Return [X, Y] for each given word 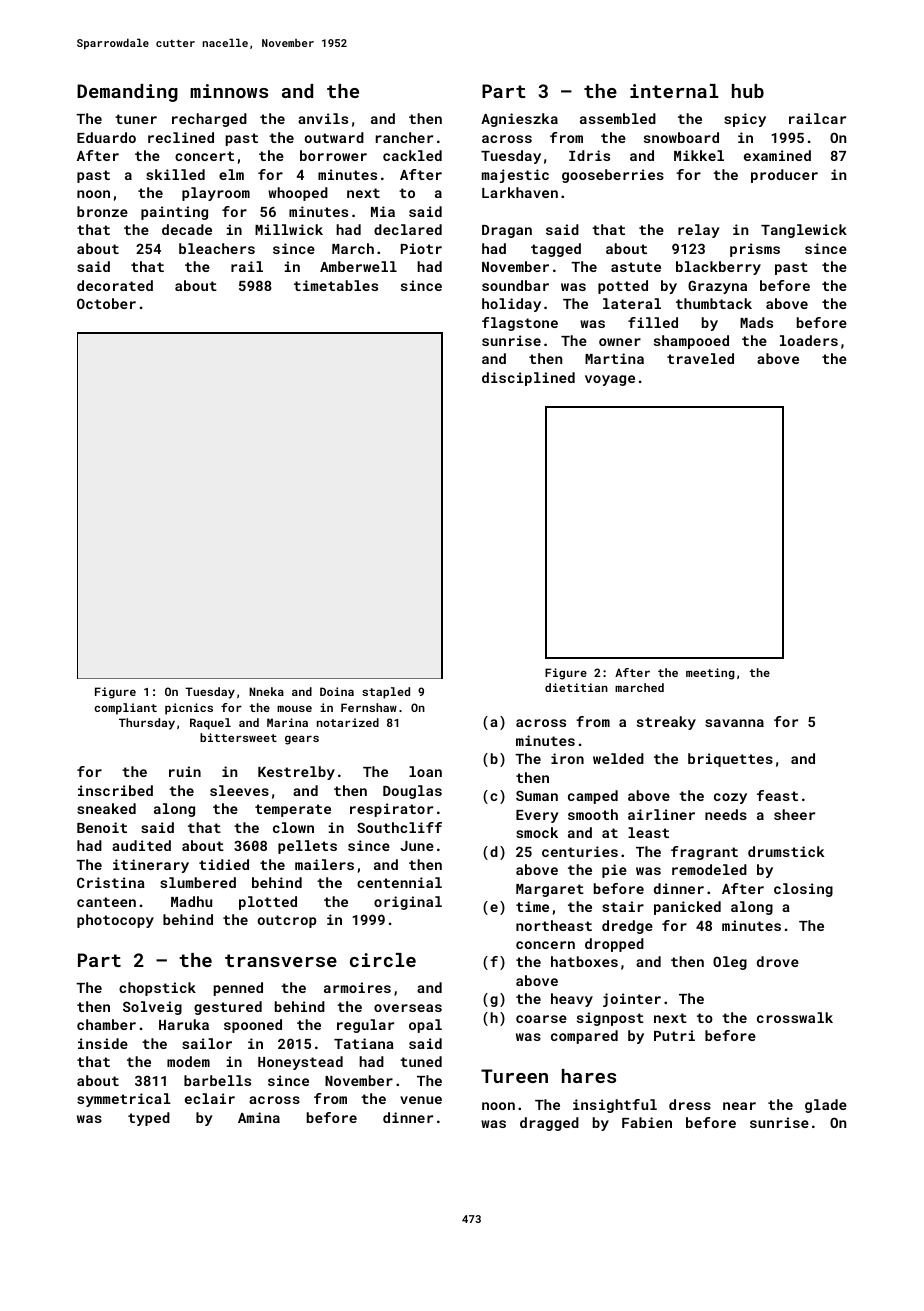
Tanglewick [804, 231]
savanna [734, 723]
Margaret [550, 890]
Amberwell [358, 266]
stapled [386, 693]
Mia [383, 211]
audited [141, 845]
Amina [259, 1117]
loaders [809, 340]
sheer [794, 814]
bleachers [217, 248]
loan [425, 771]
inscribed [115, 790]
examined [777, 155]
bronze [102, 211]
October [106, 303]
